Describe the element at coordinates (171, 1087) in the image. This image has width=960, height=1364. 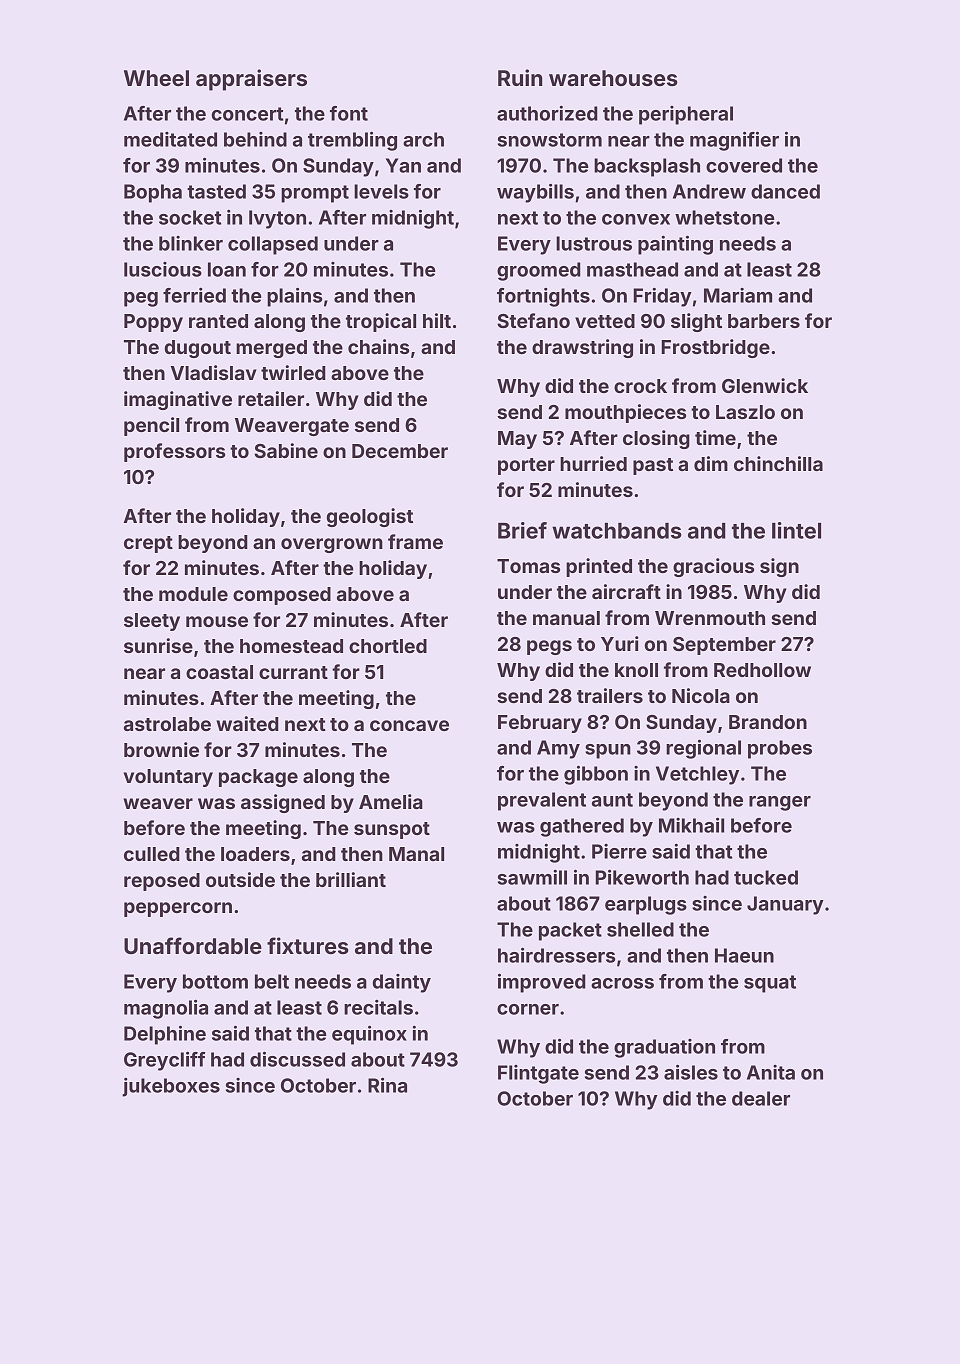
I see `jukeboxes` at that location.
